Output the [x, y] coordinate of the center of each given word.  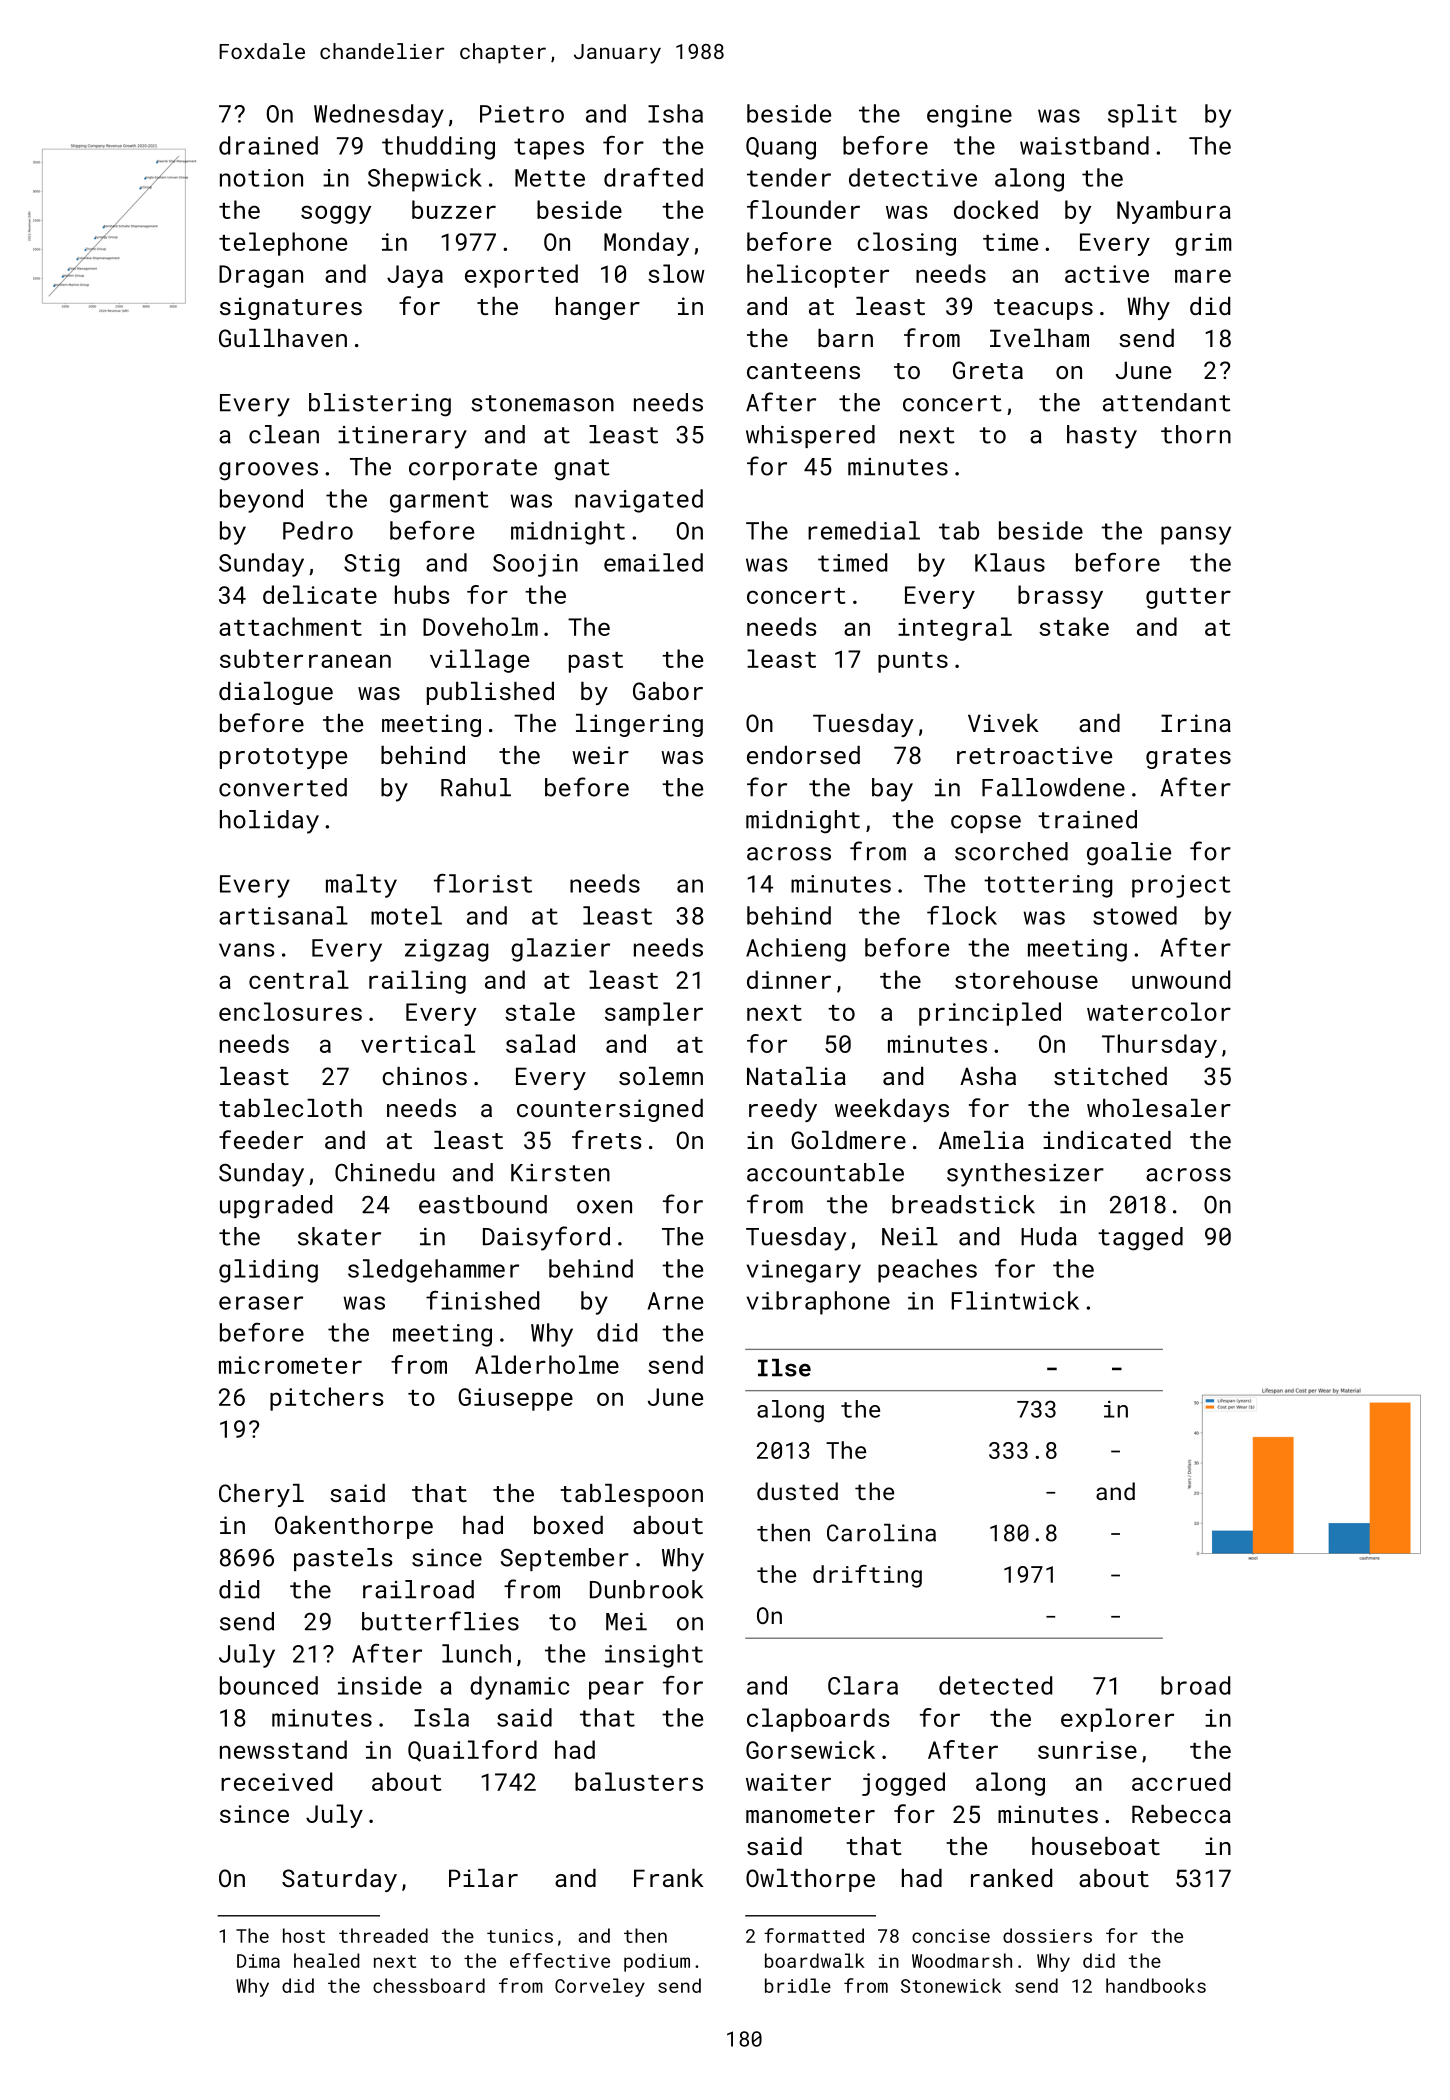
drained [268, 145]
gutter [1188, 598]
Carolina [881, 1533]
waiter [788, 1782]
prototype [283, 758]
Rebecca [1181, 1814]
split [1142, 116]
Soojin [535, 565]
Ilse [784, 1368]
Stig [371, 565]
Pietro [522, 114]
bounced [269, 1685]
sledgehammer [433, 1271]
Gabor [668, 691]
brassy [1060, 597]
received [276, 1781]
